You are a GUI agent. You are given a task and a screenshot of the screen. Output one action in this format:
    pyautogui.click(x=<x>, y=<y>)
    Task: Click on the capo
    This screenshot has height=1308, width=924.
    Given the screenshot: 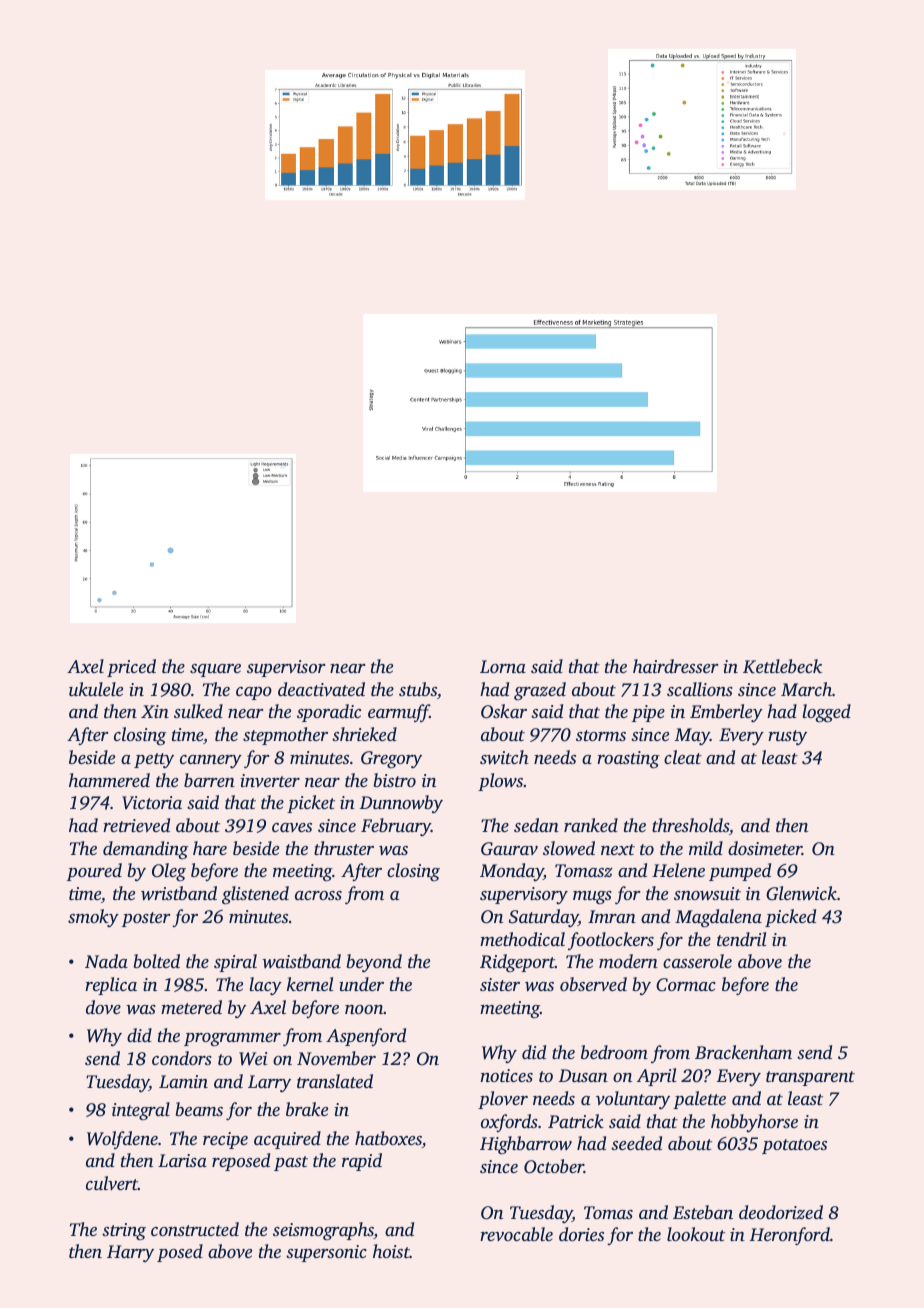 What is the action you would take?
    pyautogui.click(x=254, y=693)
